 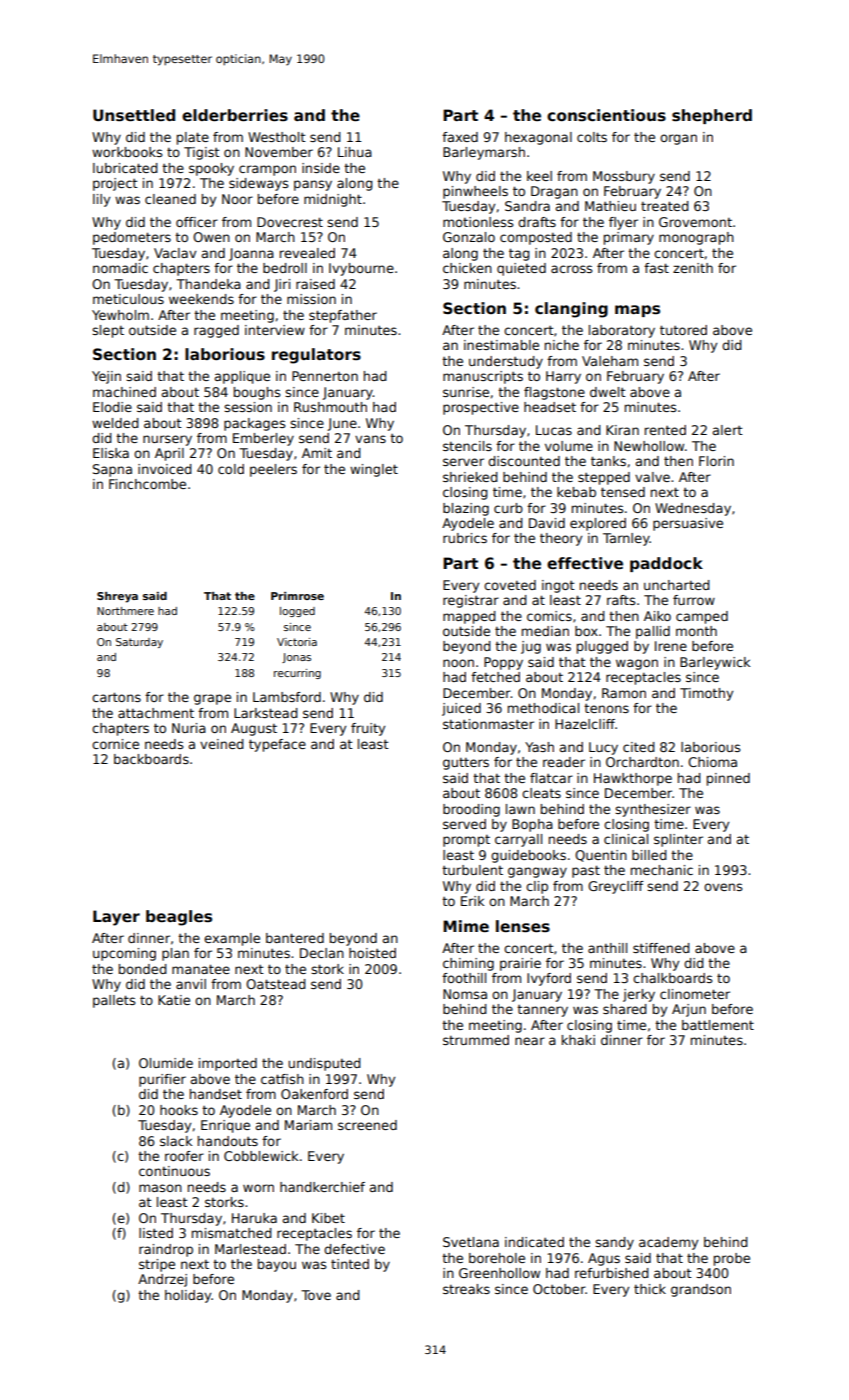 I want to click on vans, so click(x=370, y=439).
